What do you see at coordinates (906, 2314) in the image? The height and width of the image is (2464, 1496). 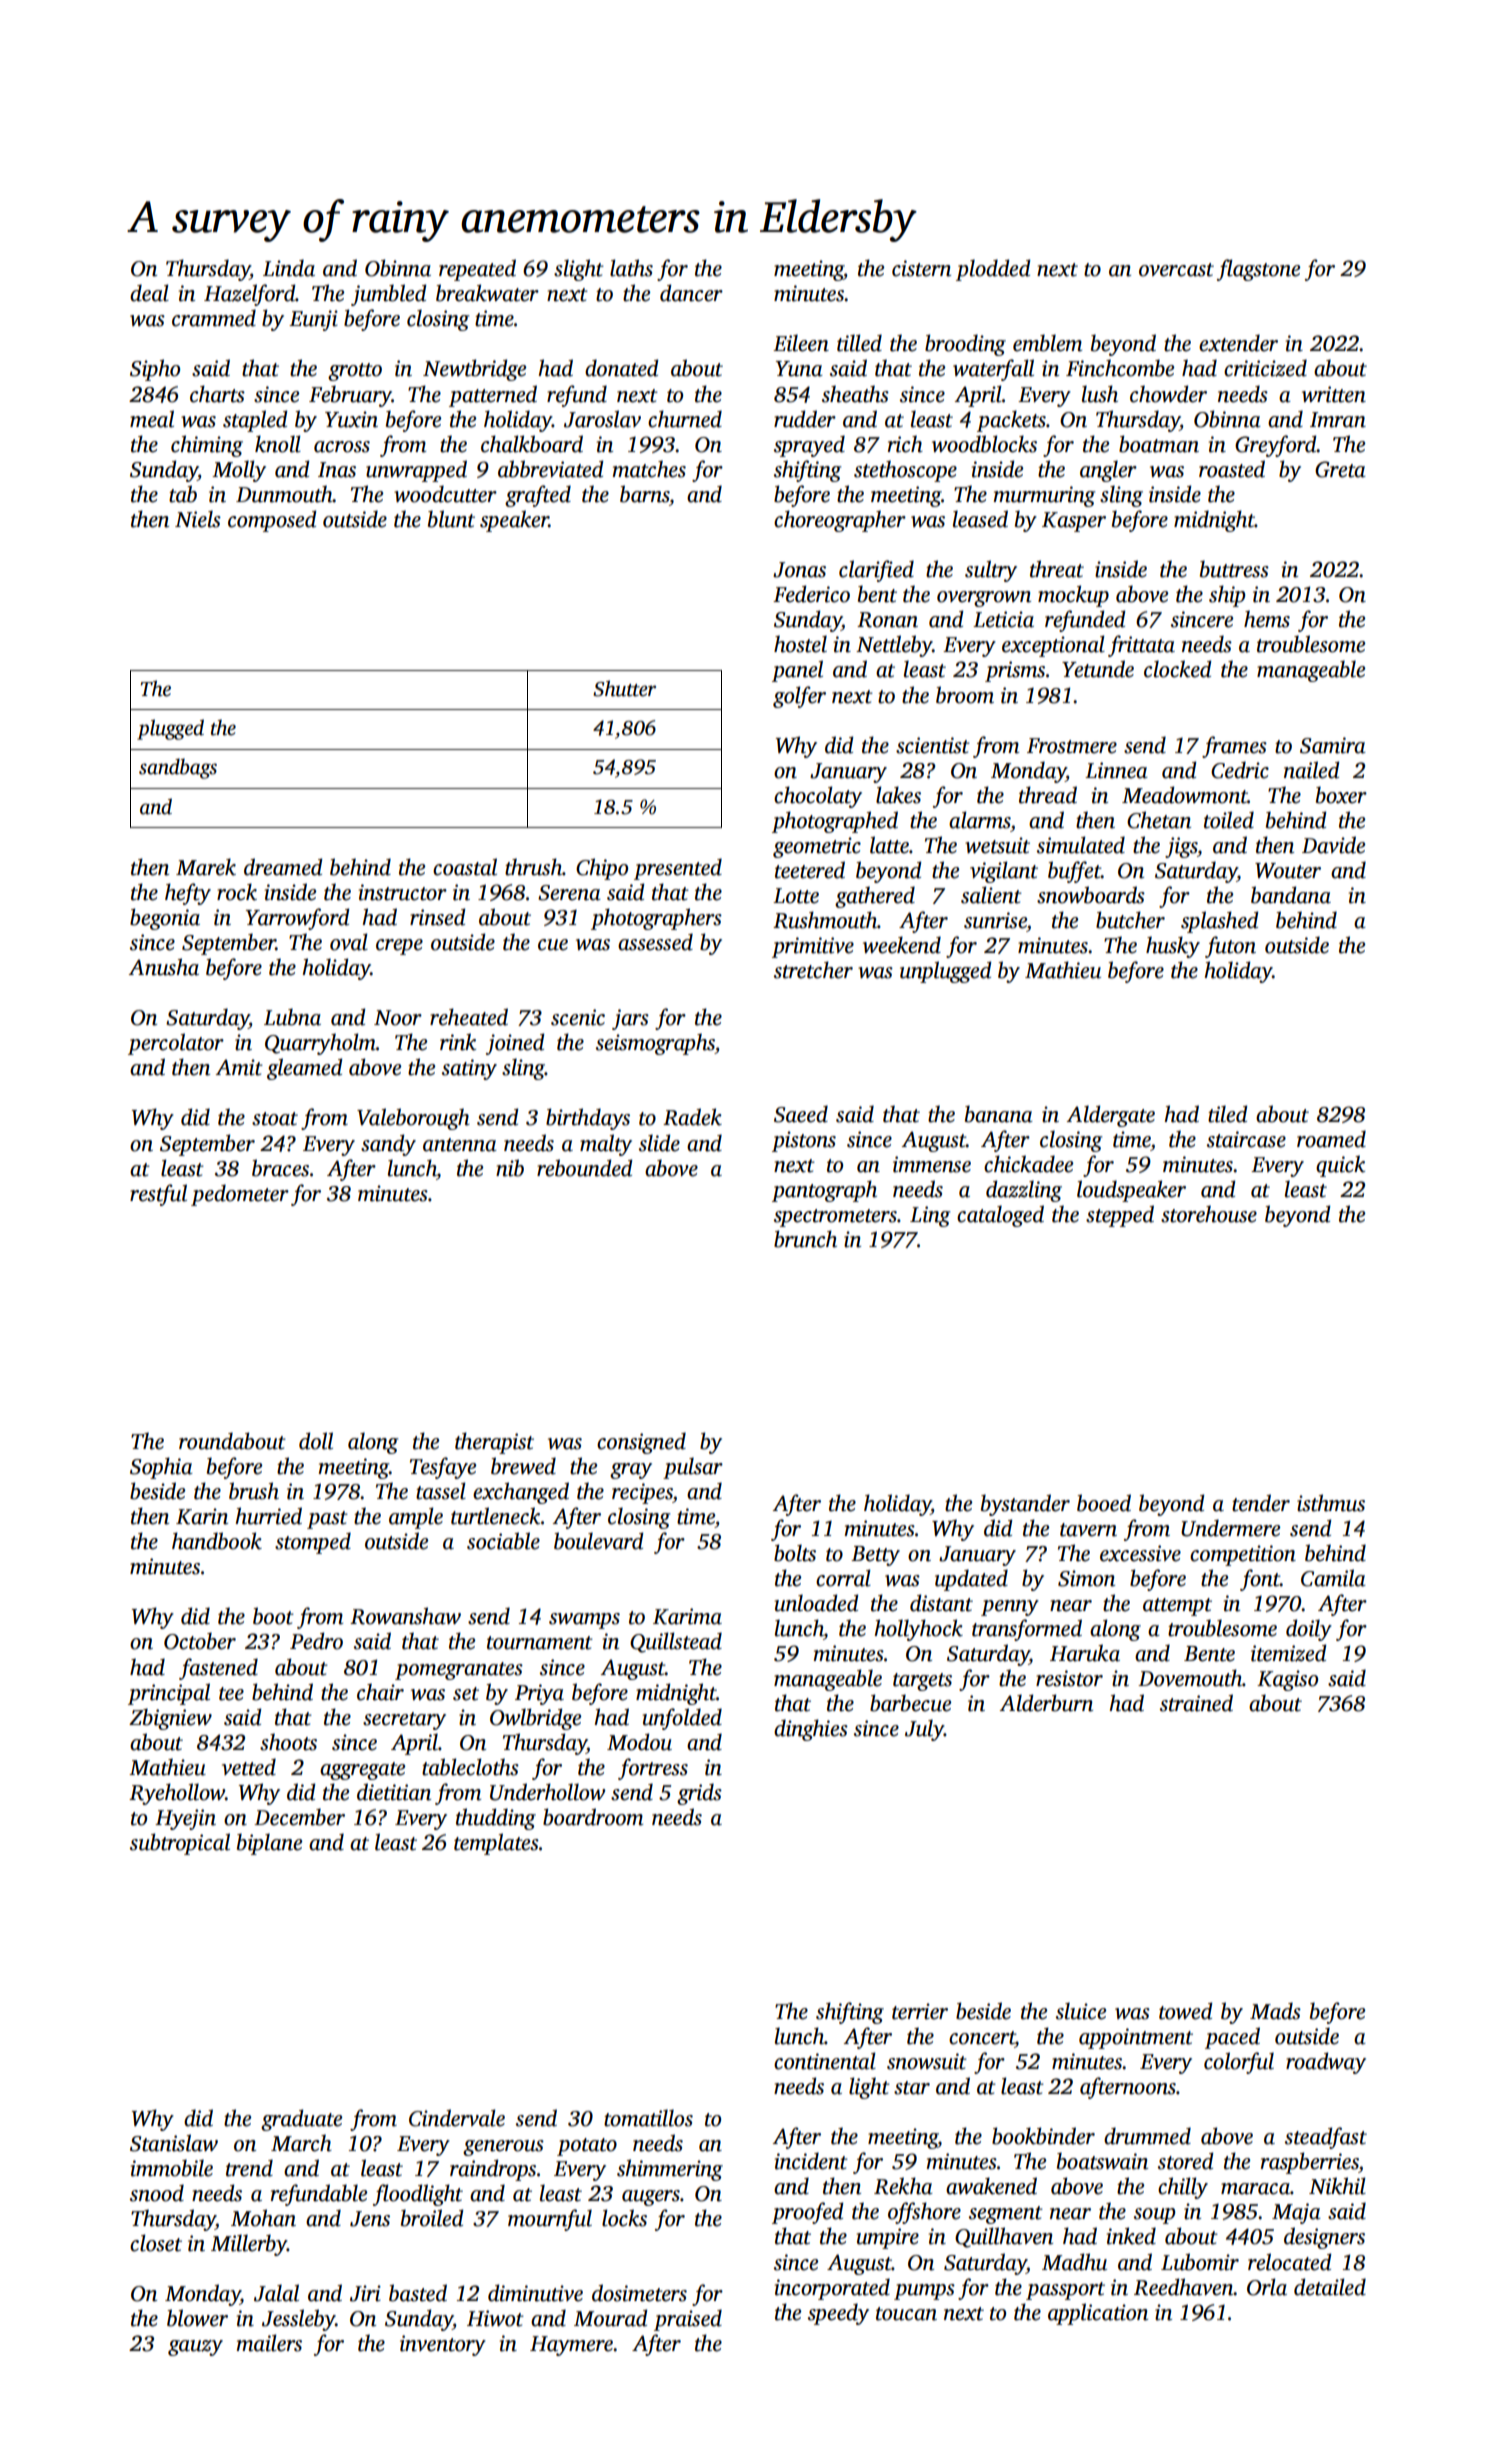 I see `toucan` at bounding box center [906, 2314].
